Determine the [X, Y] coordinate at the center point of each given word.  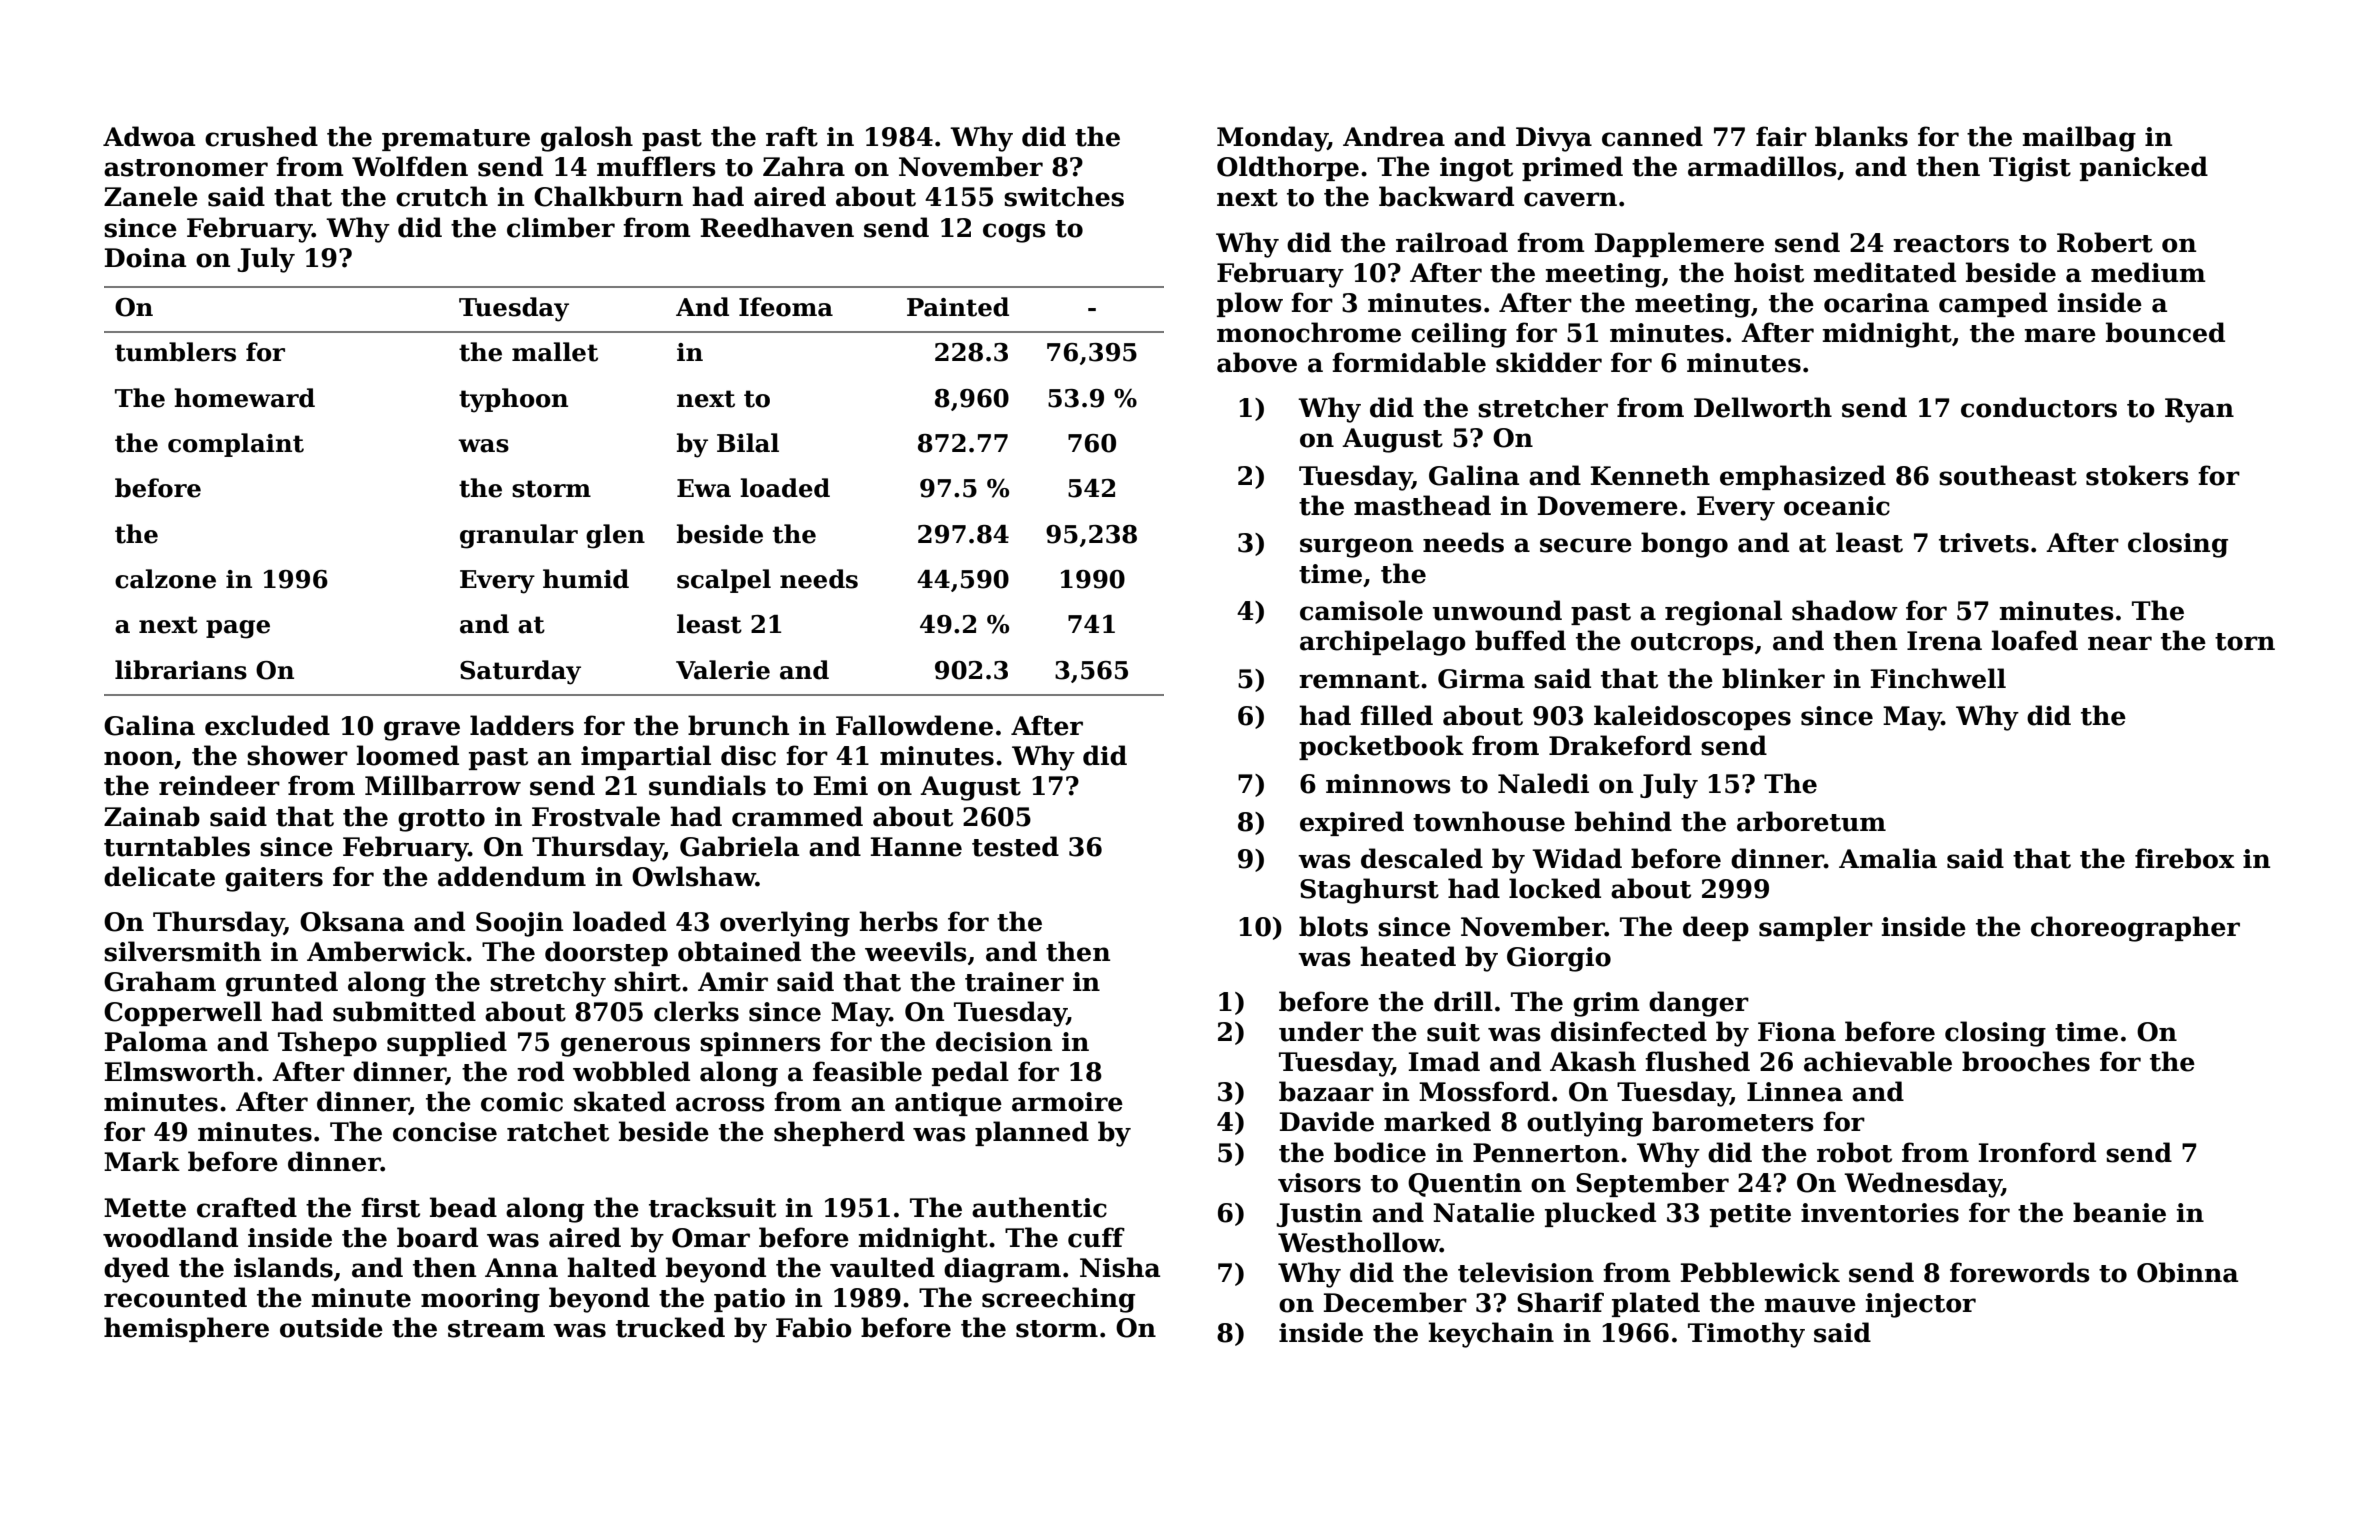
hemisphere [186, 1329]
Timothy [1746, 1335]
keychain [1491, 1335]
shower [297, 755]
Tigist [2030, 169]
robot [1854, 1152]
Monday [1272, 139]
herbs [898, 921]
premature [456, 140]
